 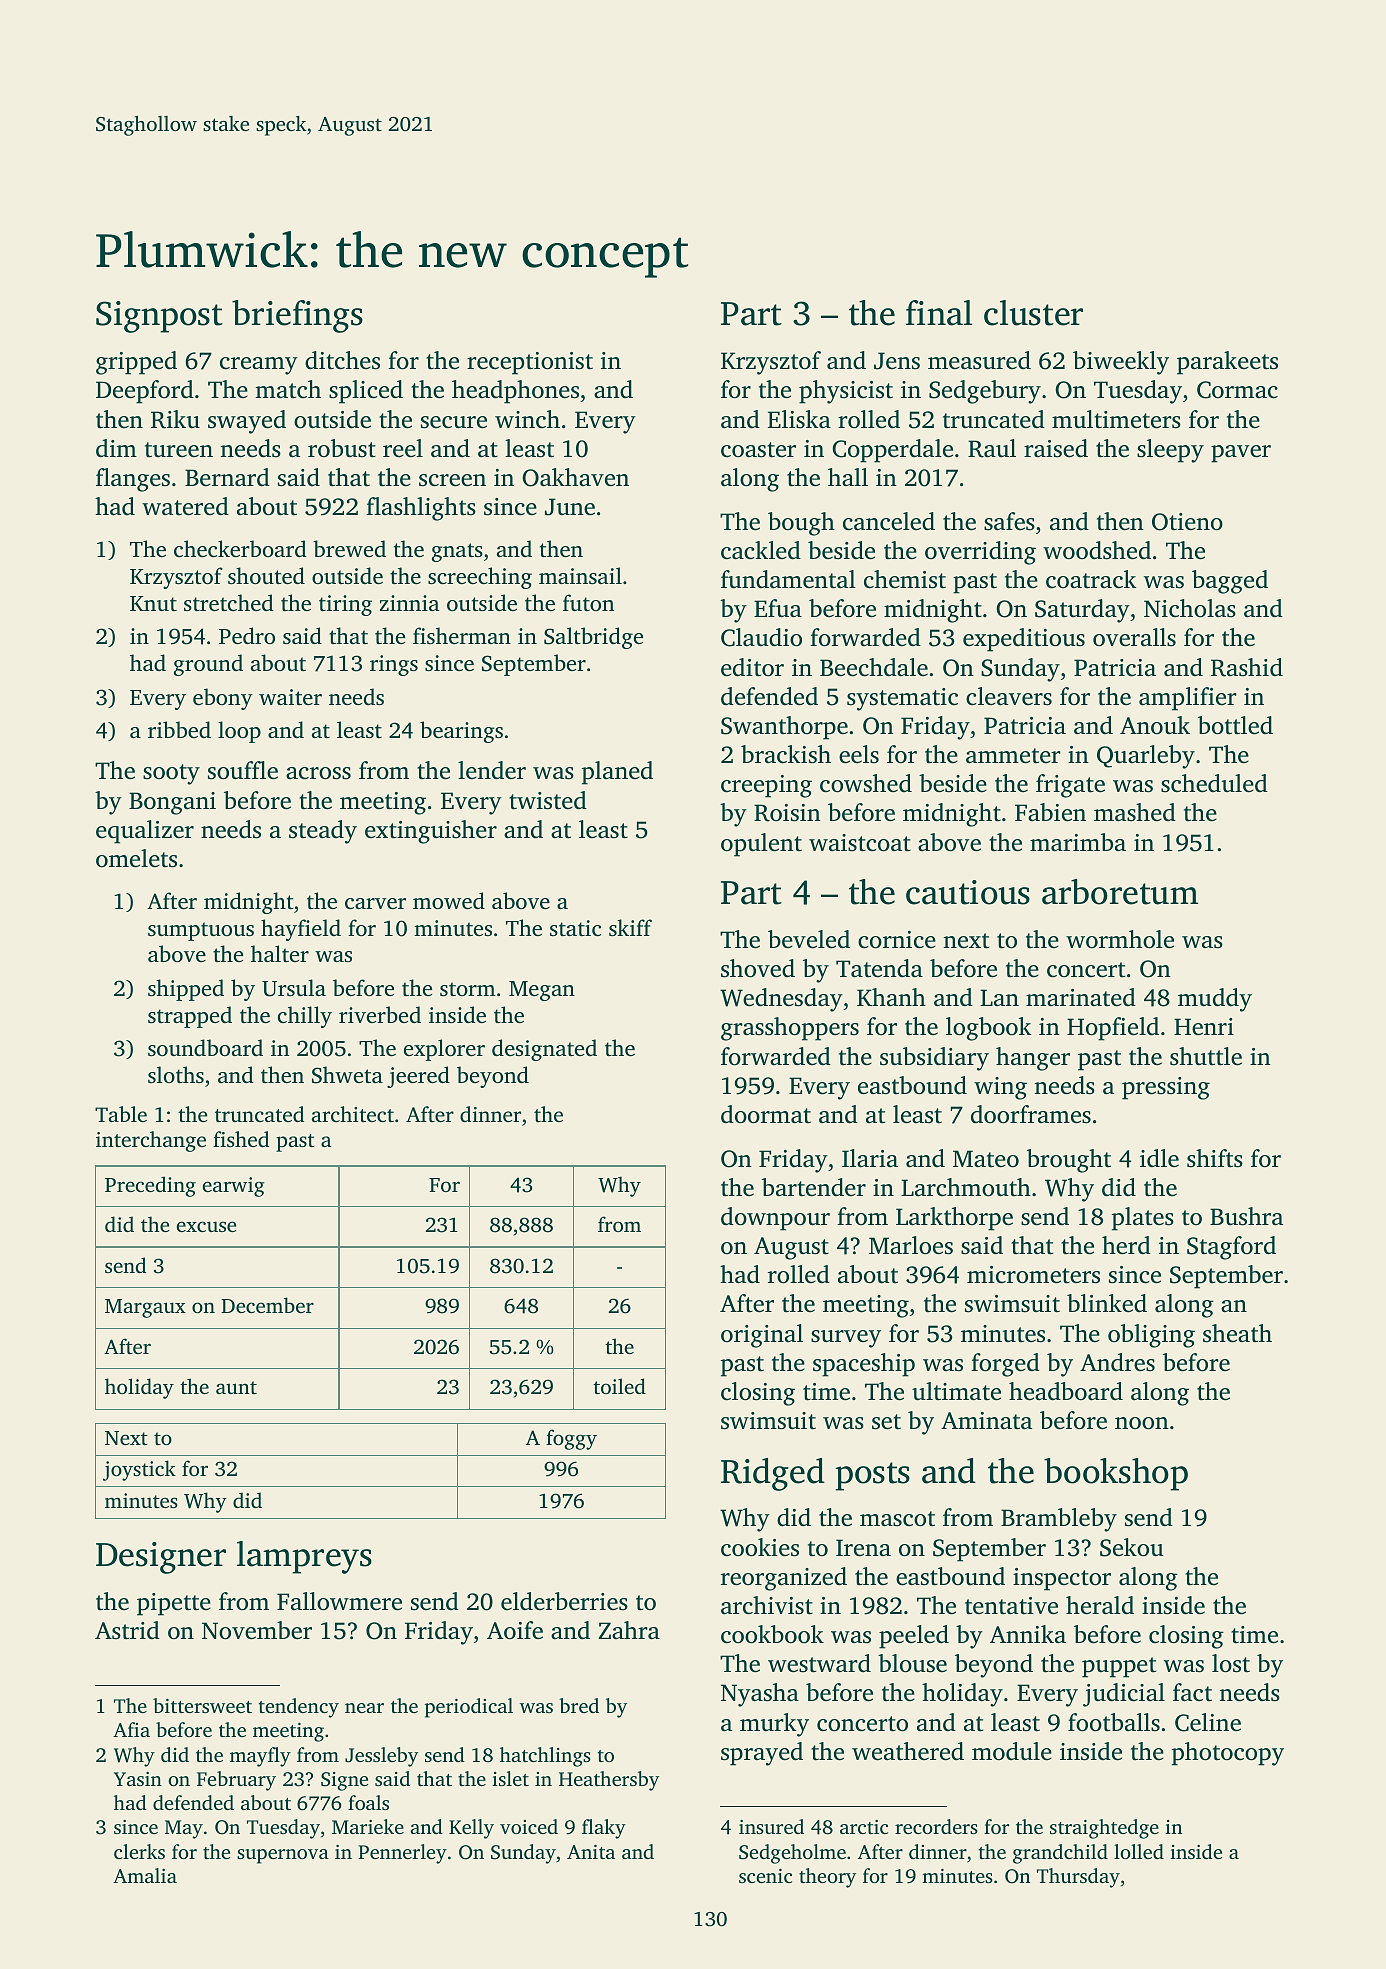 I want to click on peeled, so click(x=914, y=1637).
